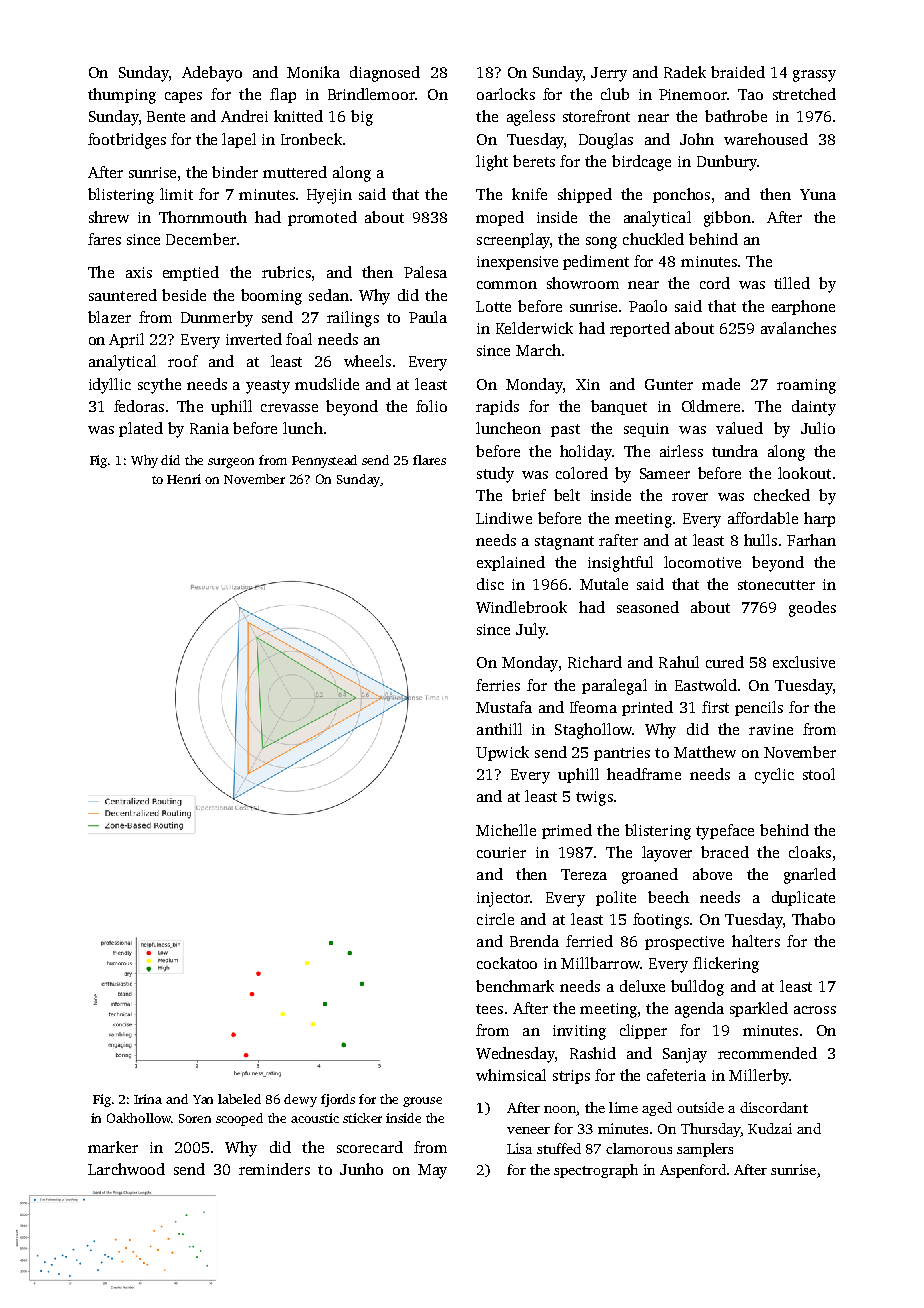 This screenshot has height=1308, width=924. Describe the element at coordinates (819, 774) in the screenshot. I see `stool` at that location.
